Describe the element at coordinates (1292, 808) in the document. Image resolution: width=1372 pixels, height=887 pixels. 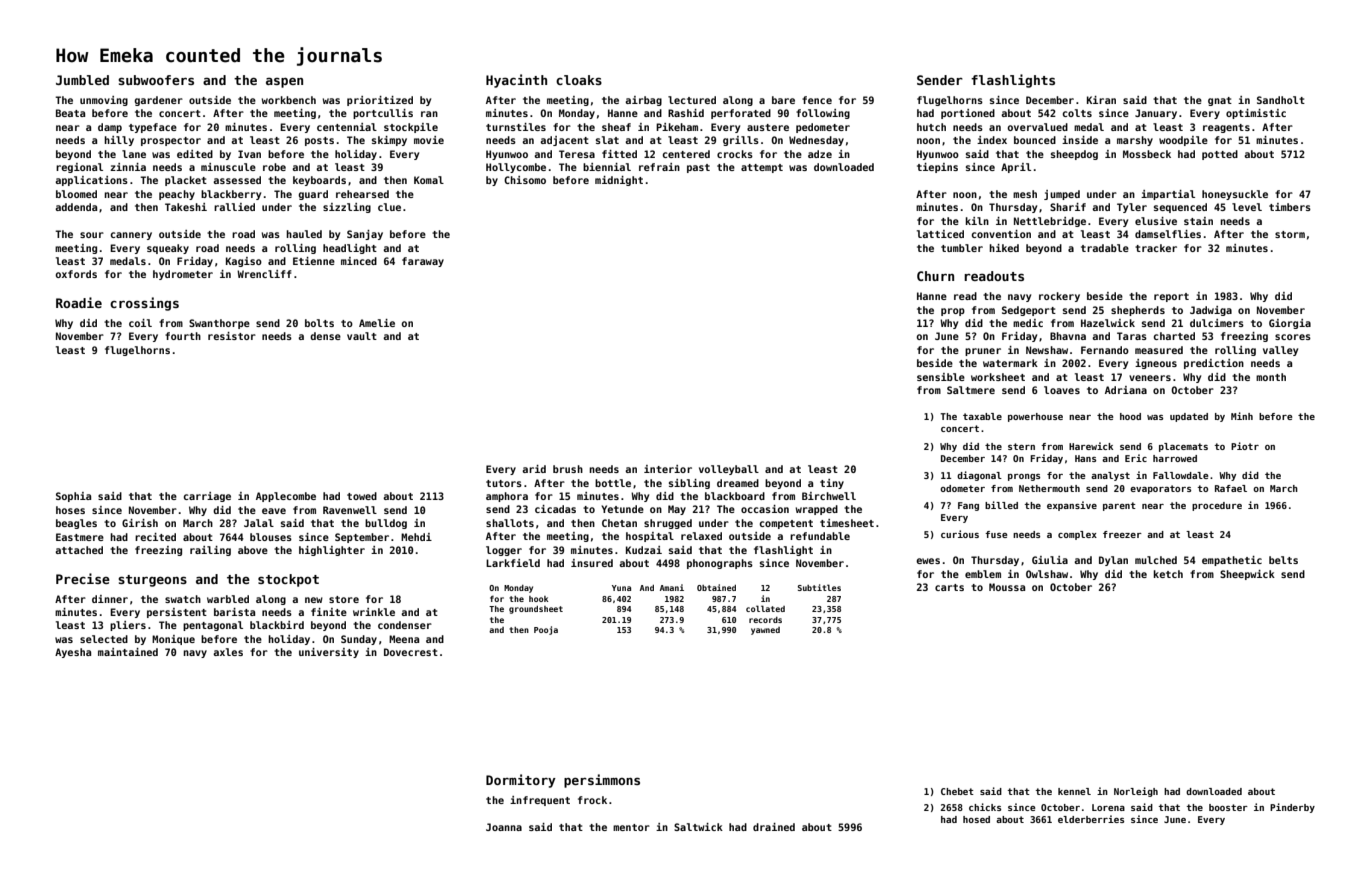
I see `Pinderby` at that location.
